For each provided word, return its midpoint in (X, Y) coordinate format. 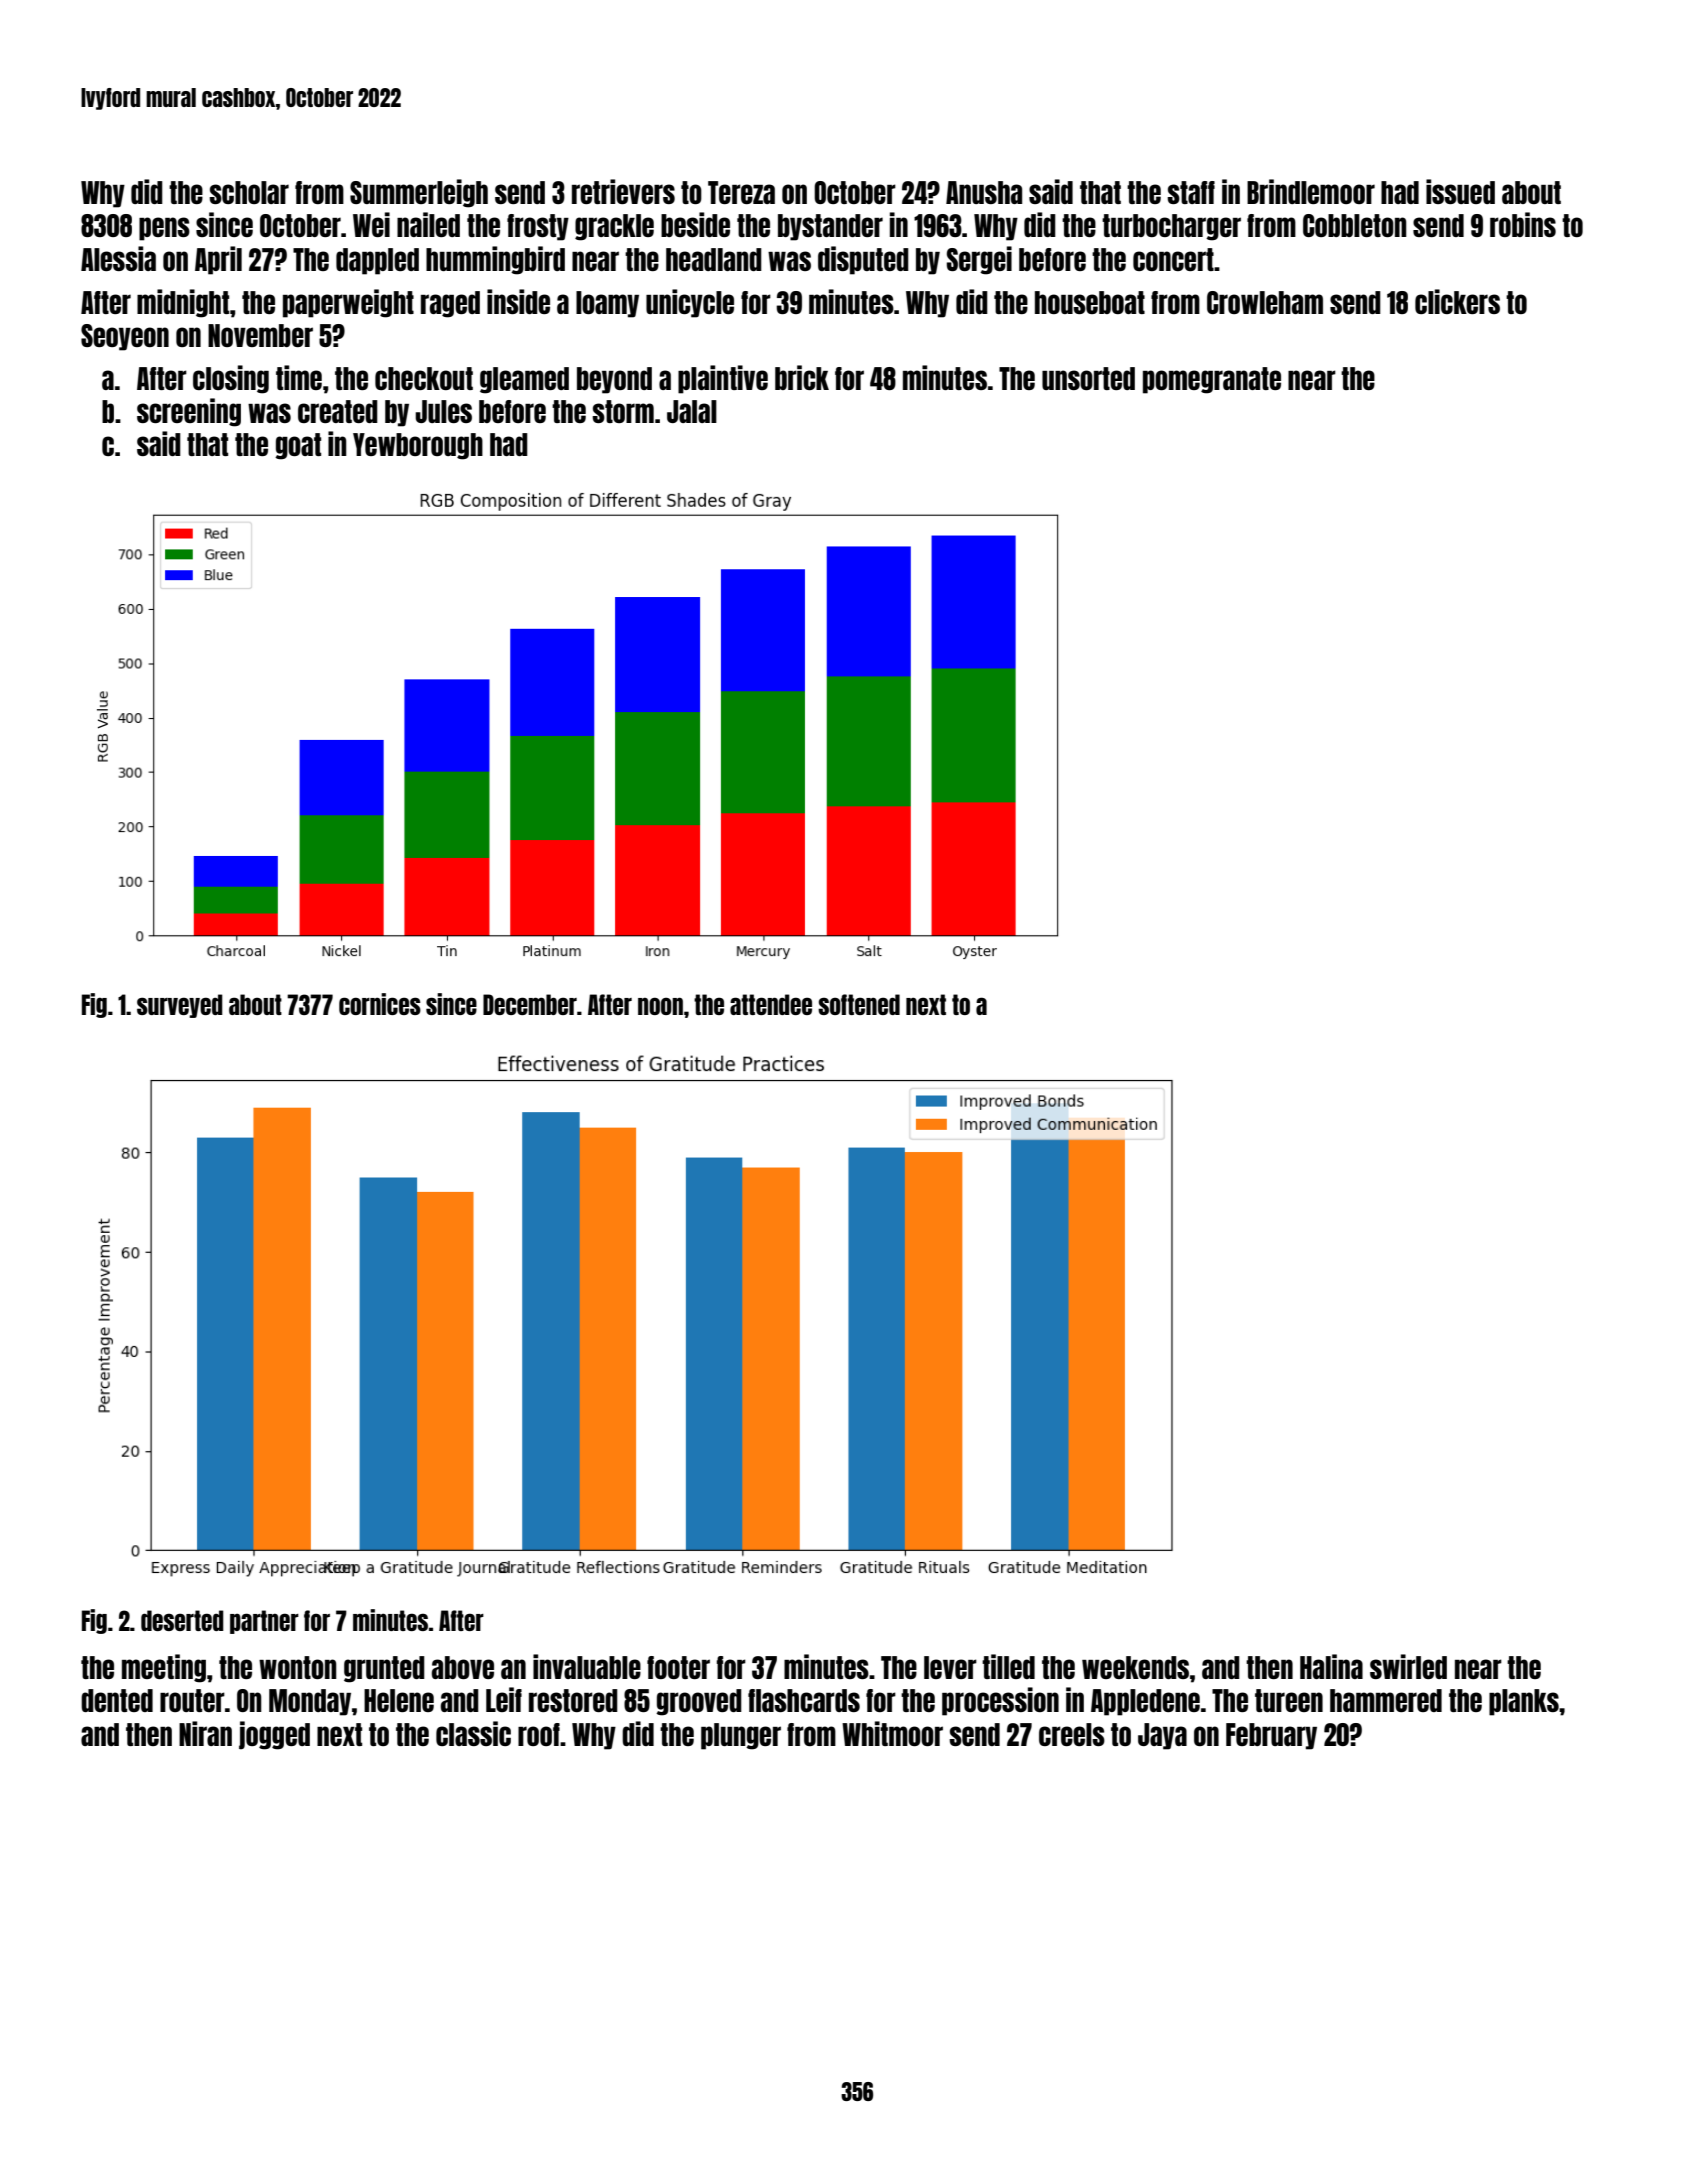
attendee (771, 1004)
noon (660, 1006)
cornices (380, 1004)
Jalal (692, 411)
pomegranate (1212, 380)
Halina (1331, 1666)
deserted (182, 1620)
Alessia (118, 258)
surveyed (180, 1006)
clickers (1457, 301)
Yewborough (418, 446)
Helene (399, 1700)
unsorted (1088, 378)
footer (678, 1667)
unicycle (690, 303)
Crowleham (1265, 302)
